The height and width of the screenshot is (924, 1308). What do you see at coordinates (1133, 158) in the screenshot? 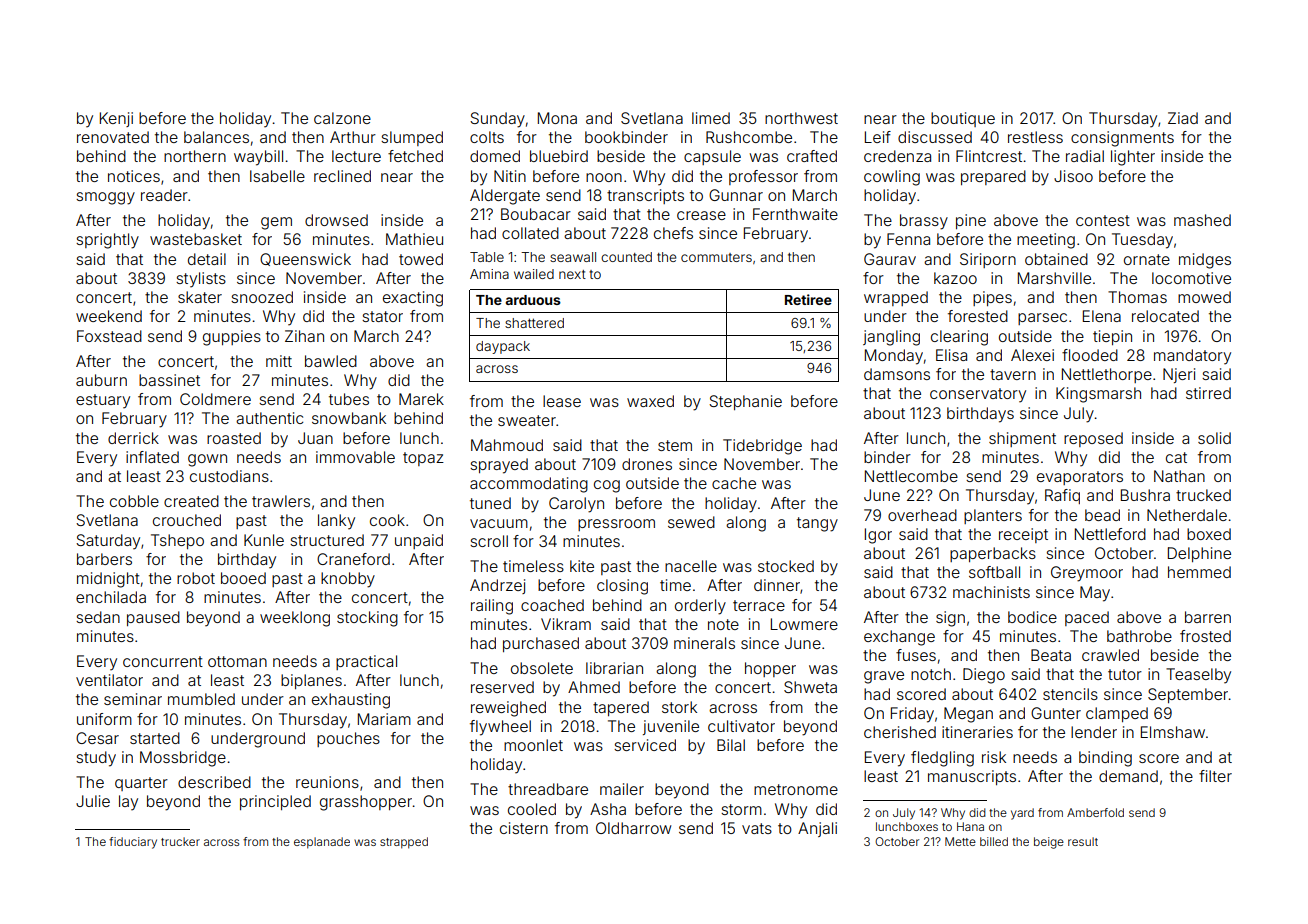
I see `lighter` at bounding box center [1133, 158].
